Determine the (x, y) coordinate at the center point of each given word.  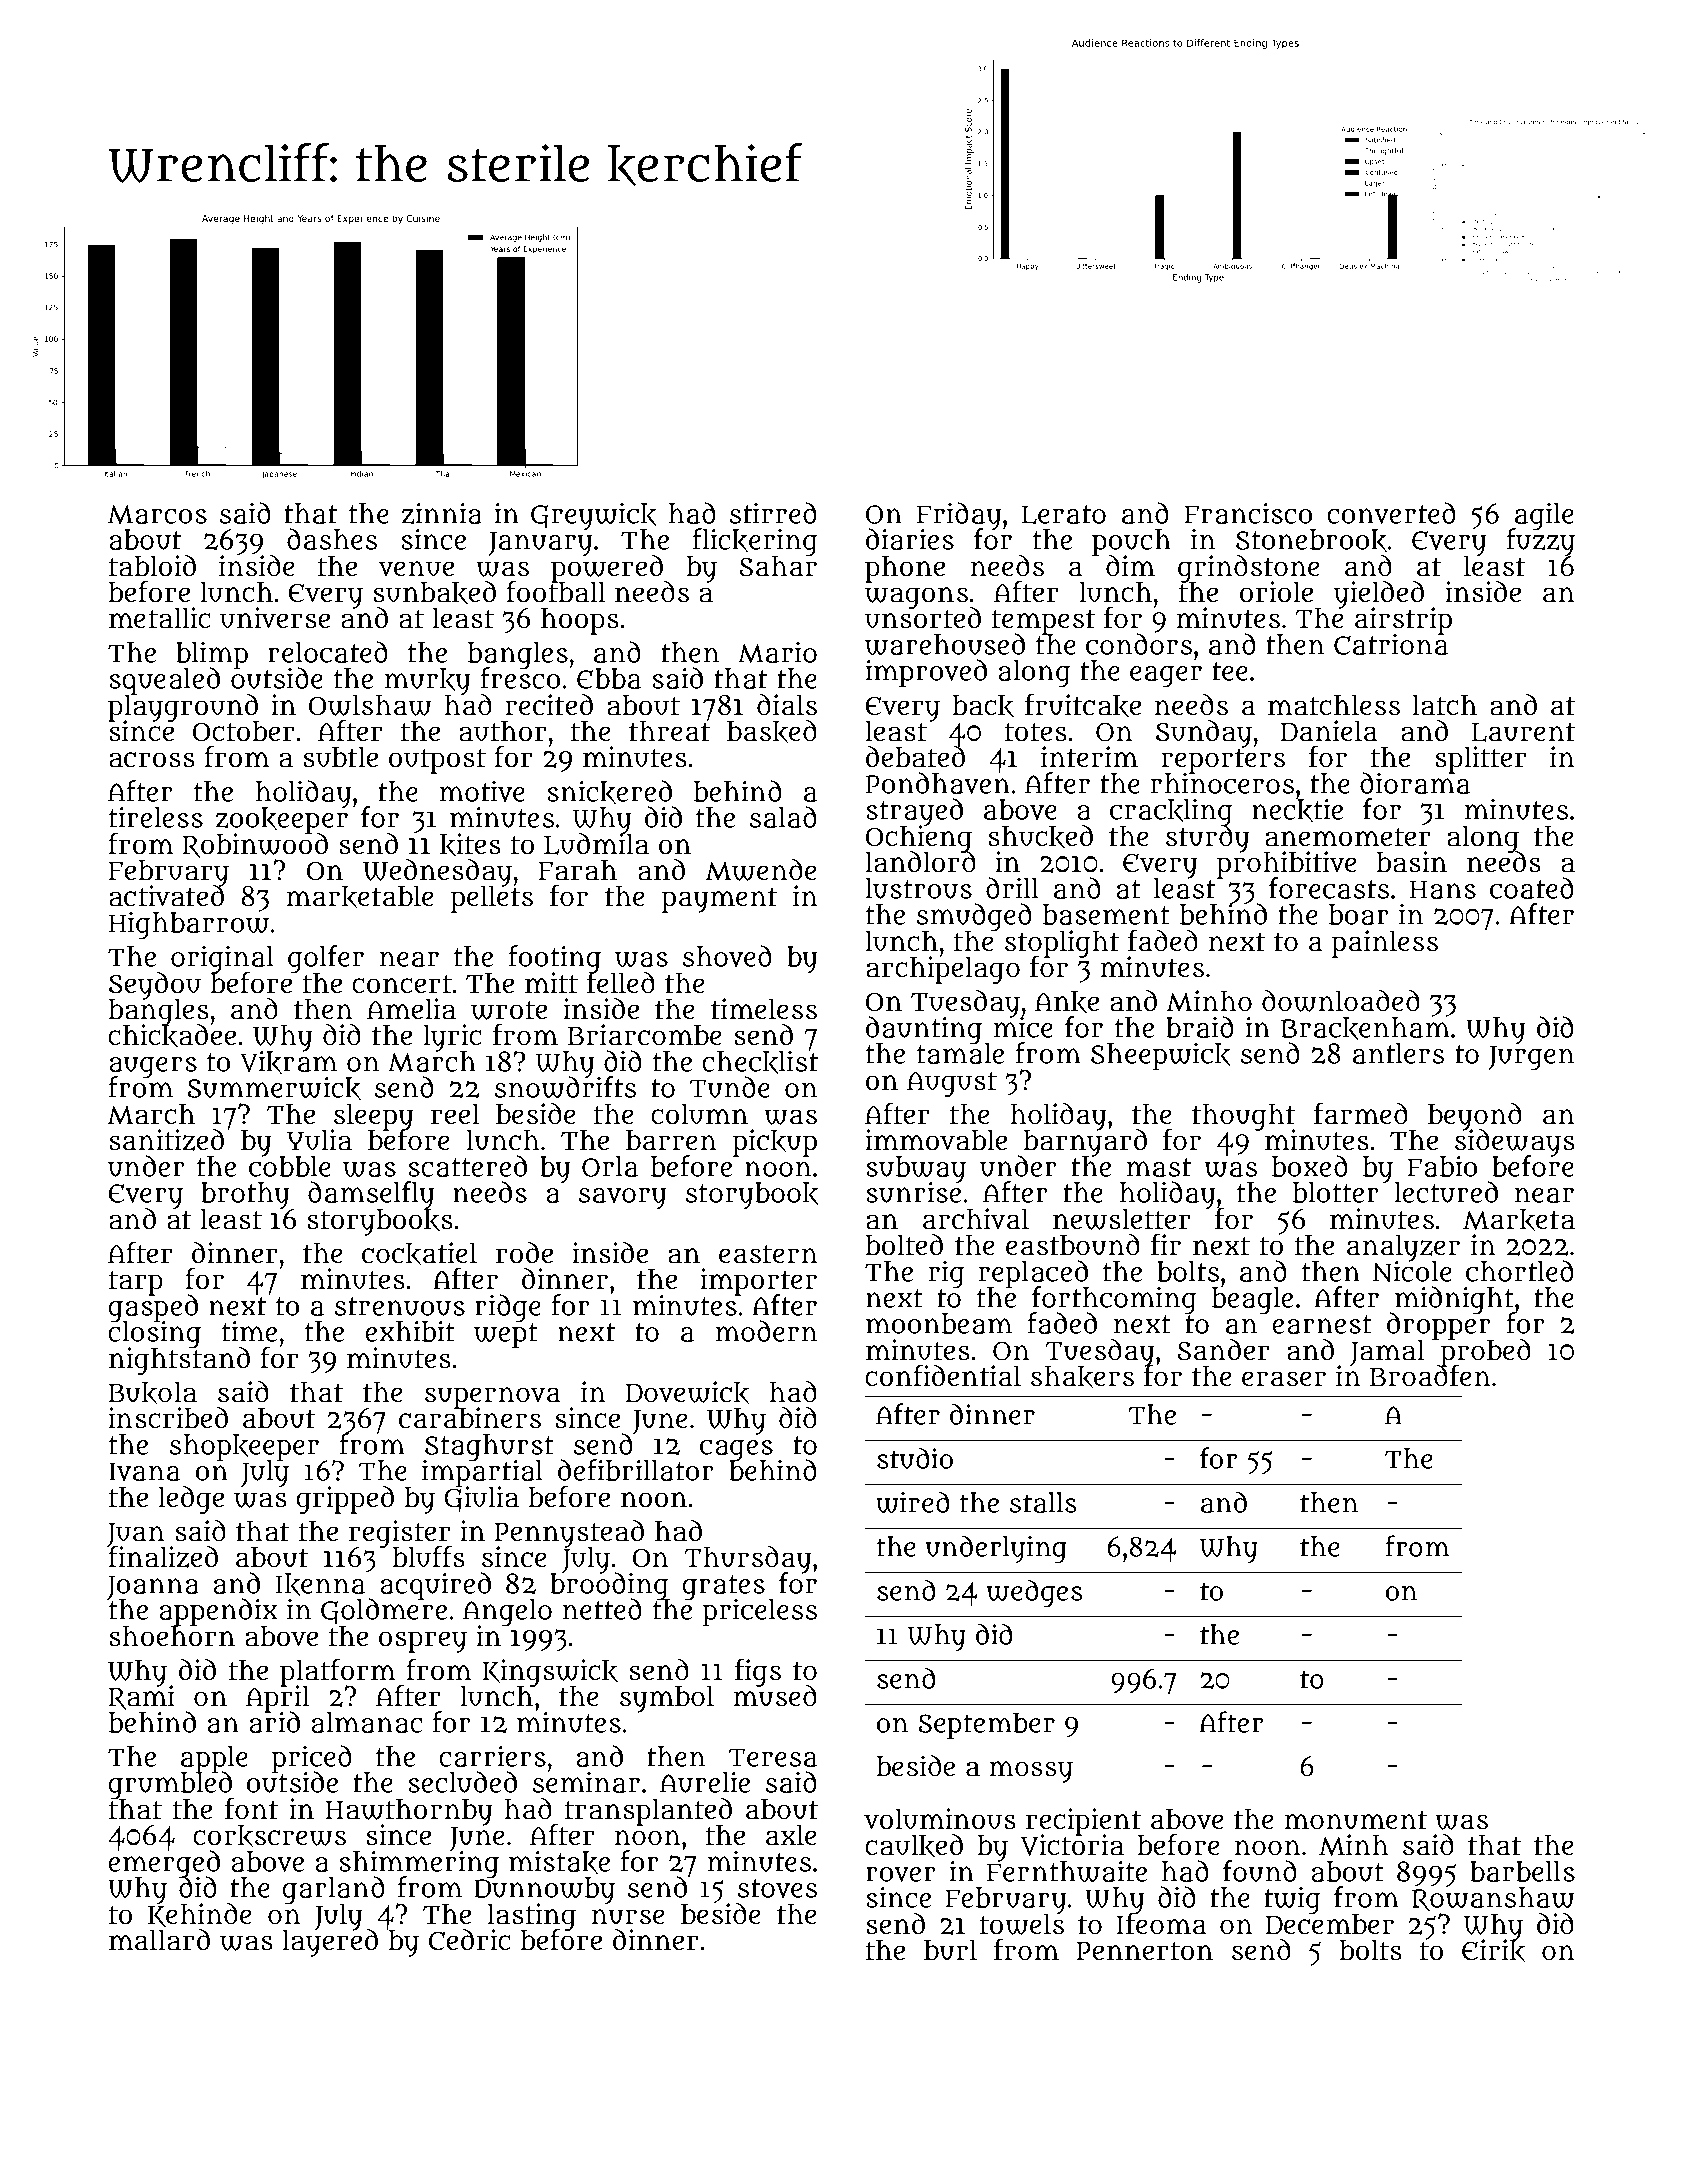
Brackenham (1365, 1028)
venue (416, 569)
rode (524, 1253)
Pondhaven (938, 783)
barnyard (1085, 1143)
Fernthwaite (1067, 1872)
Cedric (469, 1940)
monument (1355, 1820)
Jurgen (1531, 1058)
